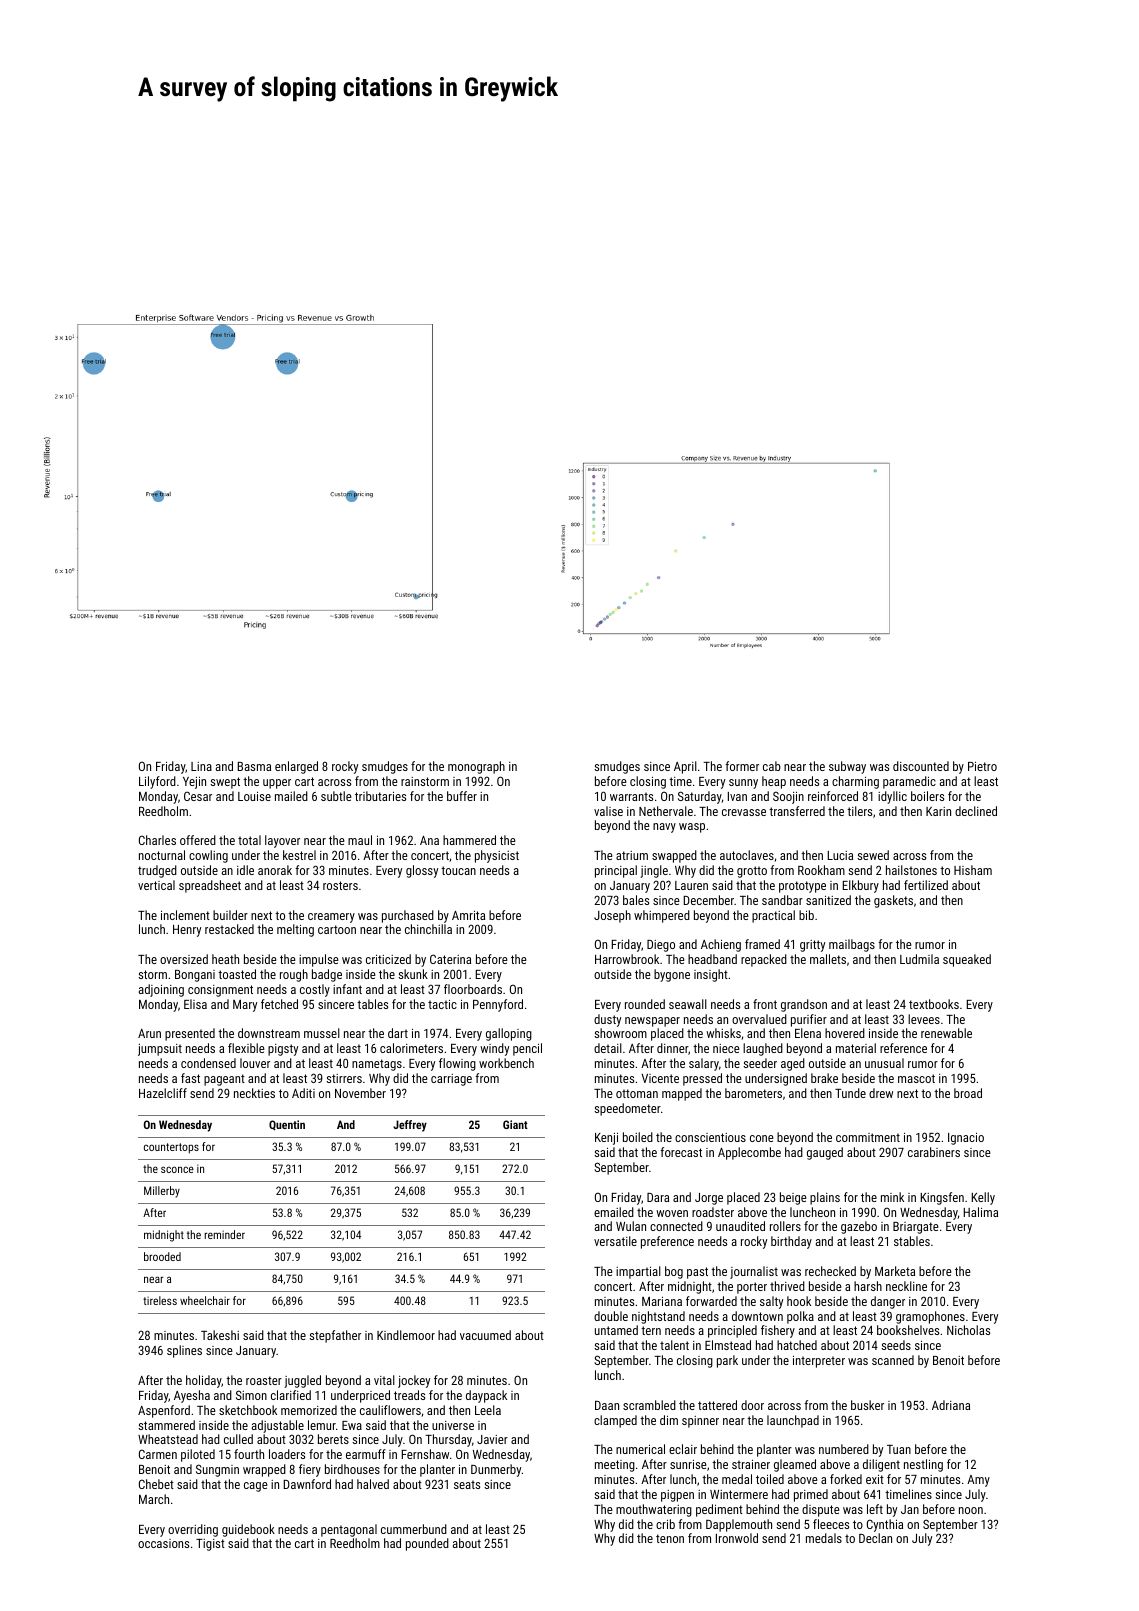 The image size is (1139, 1611). I want to click on brooded, so click(162, 1256).
